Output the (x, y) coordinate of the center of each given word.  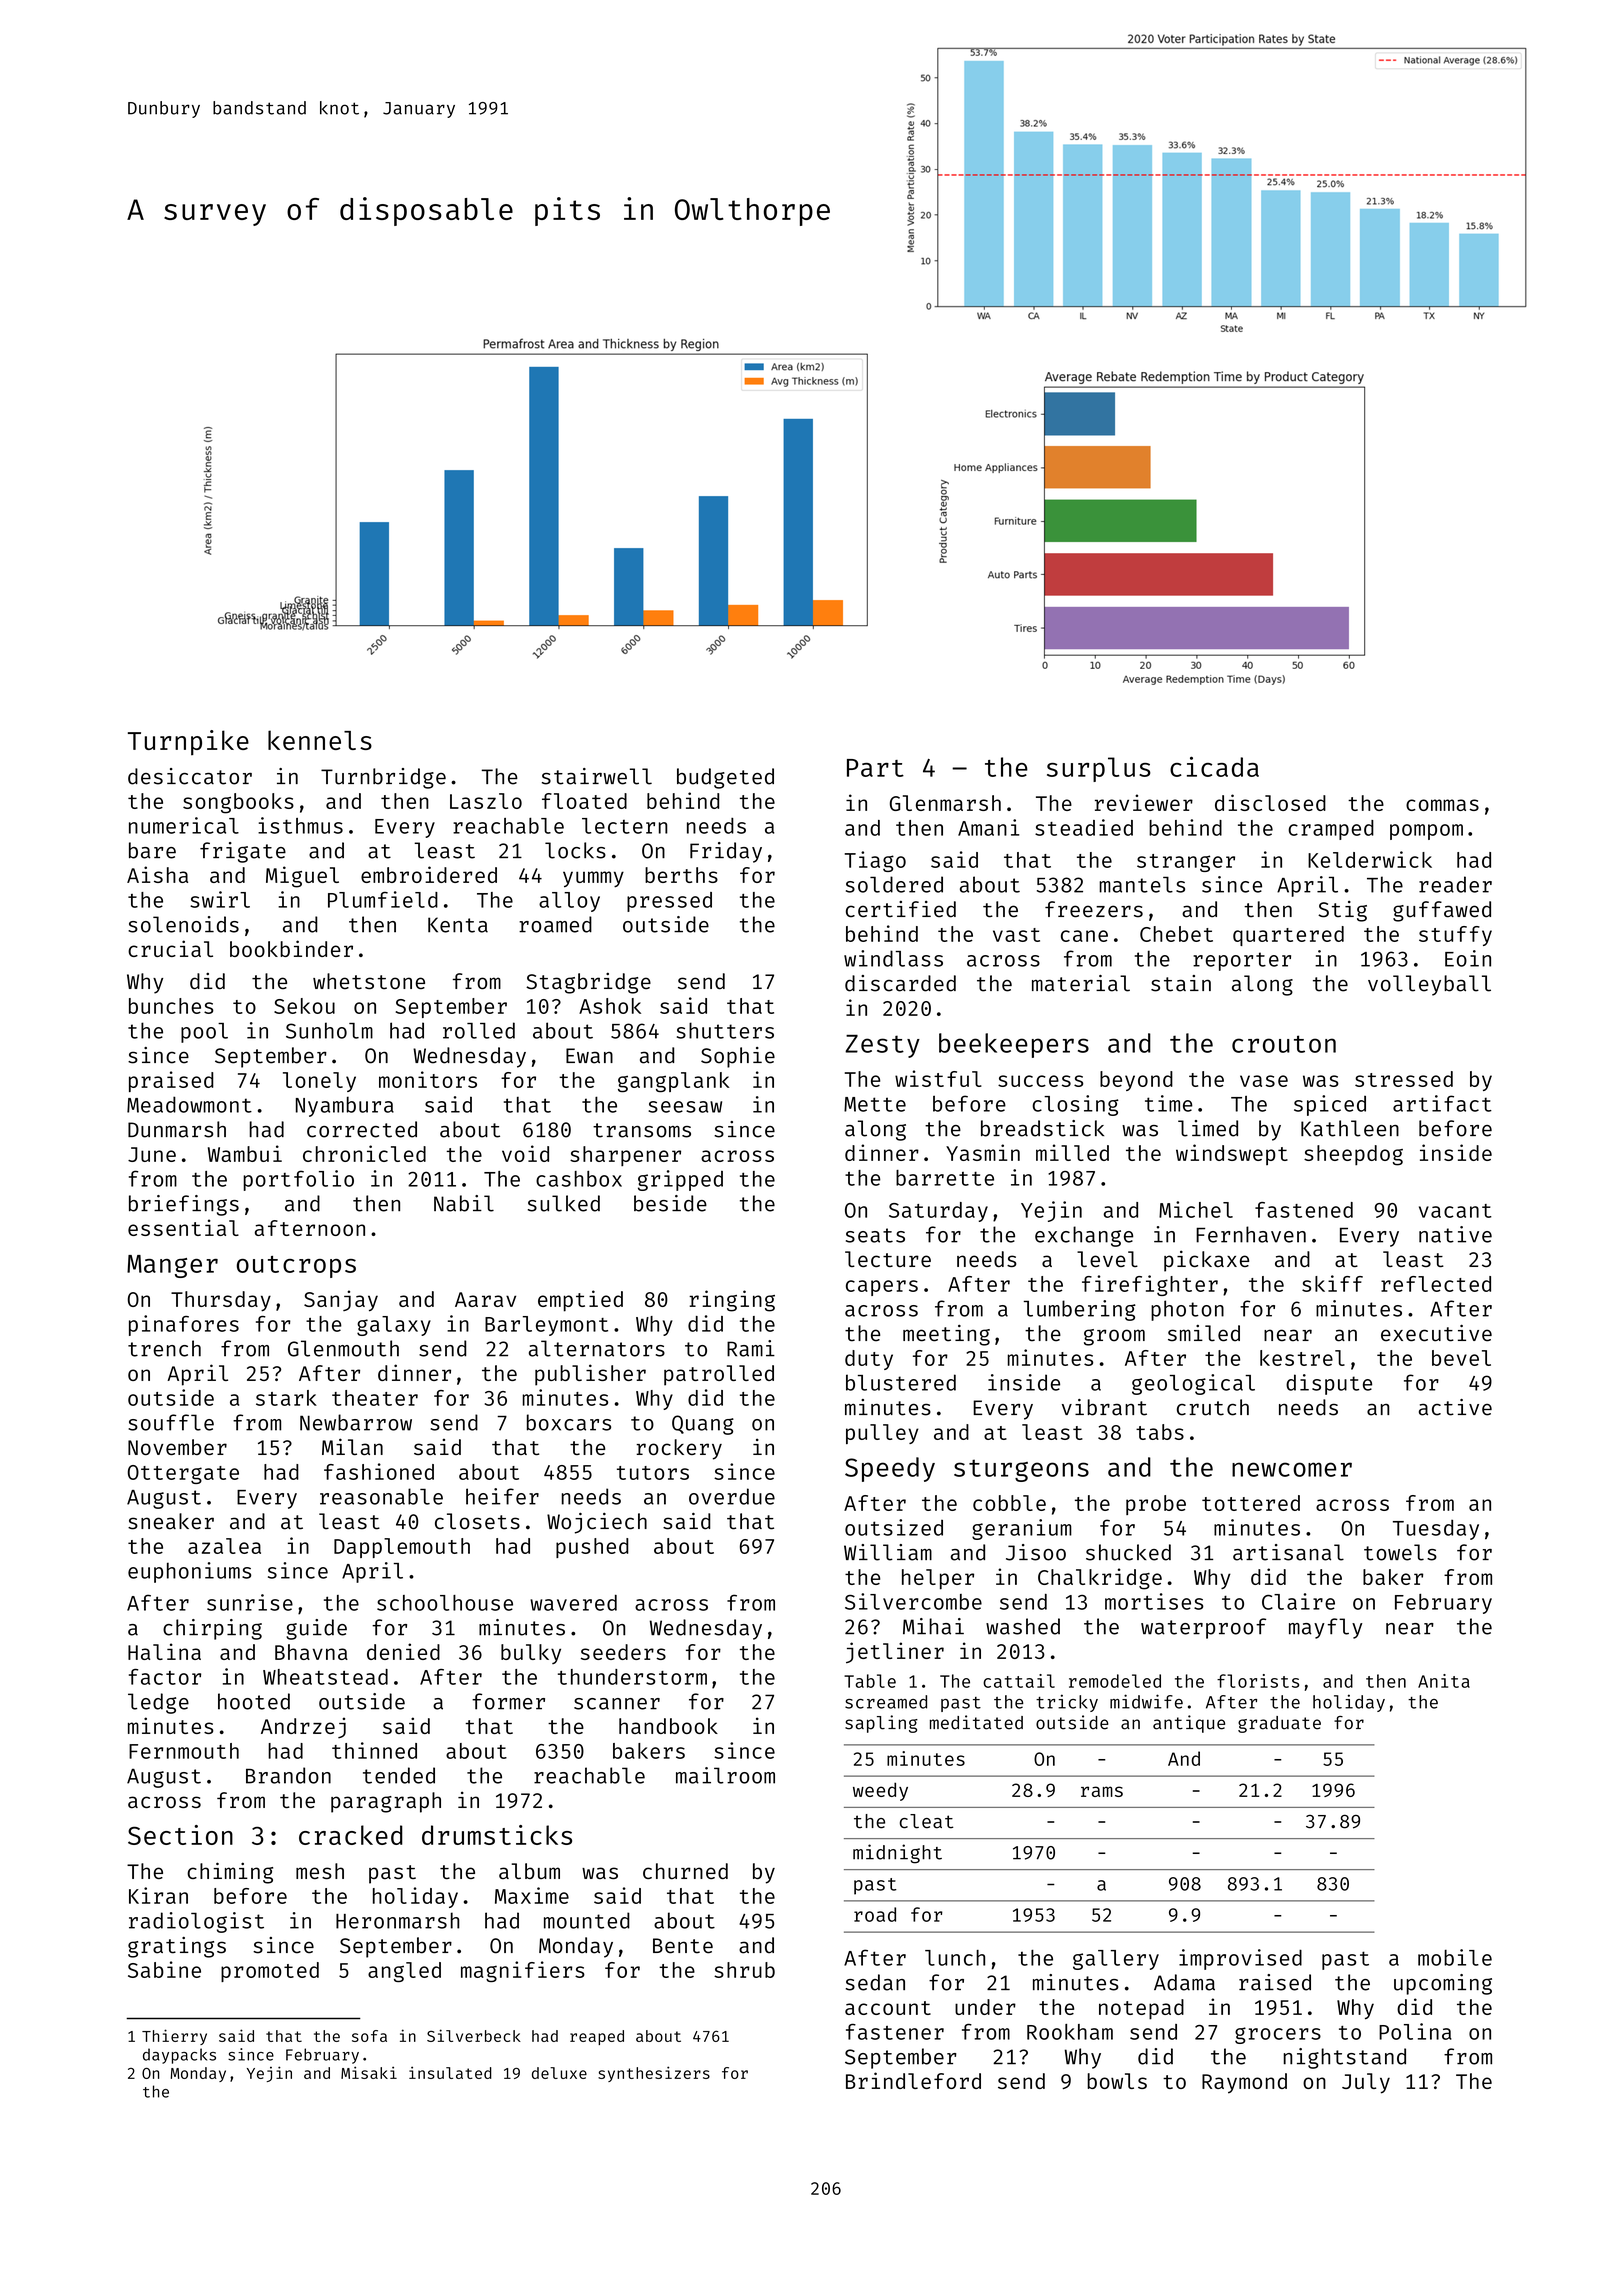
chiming (230, 1873)
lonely (319, 1082)
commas (1442, 805)
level (1107, 1259)
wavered (573, 1603)
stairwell (597, 776)
